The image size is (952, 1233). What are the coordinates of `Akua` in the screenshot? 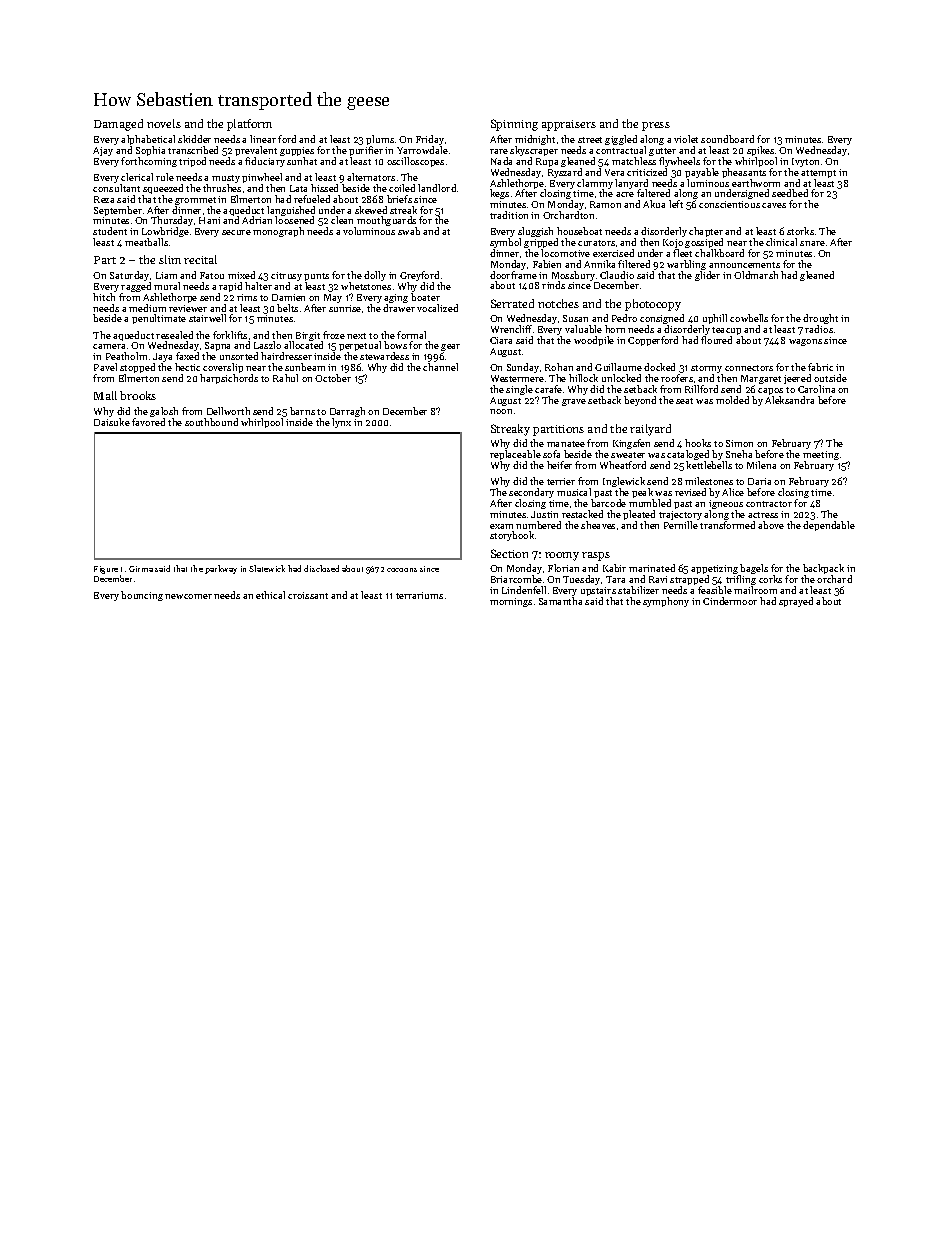 It's located at (654, 204).
